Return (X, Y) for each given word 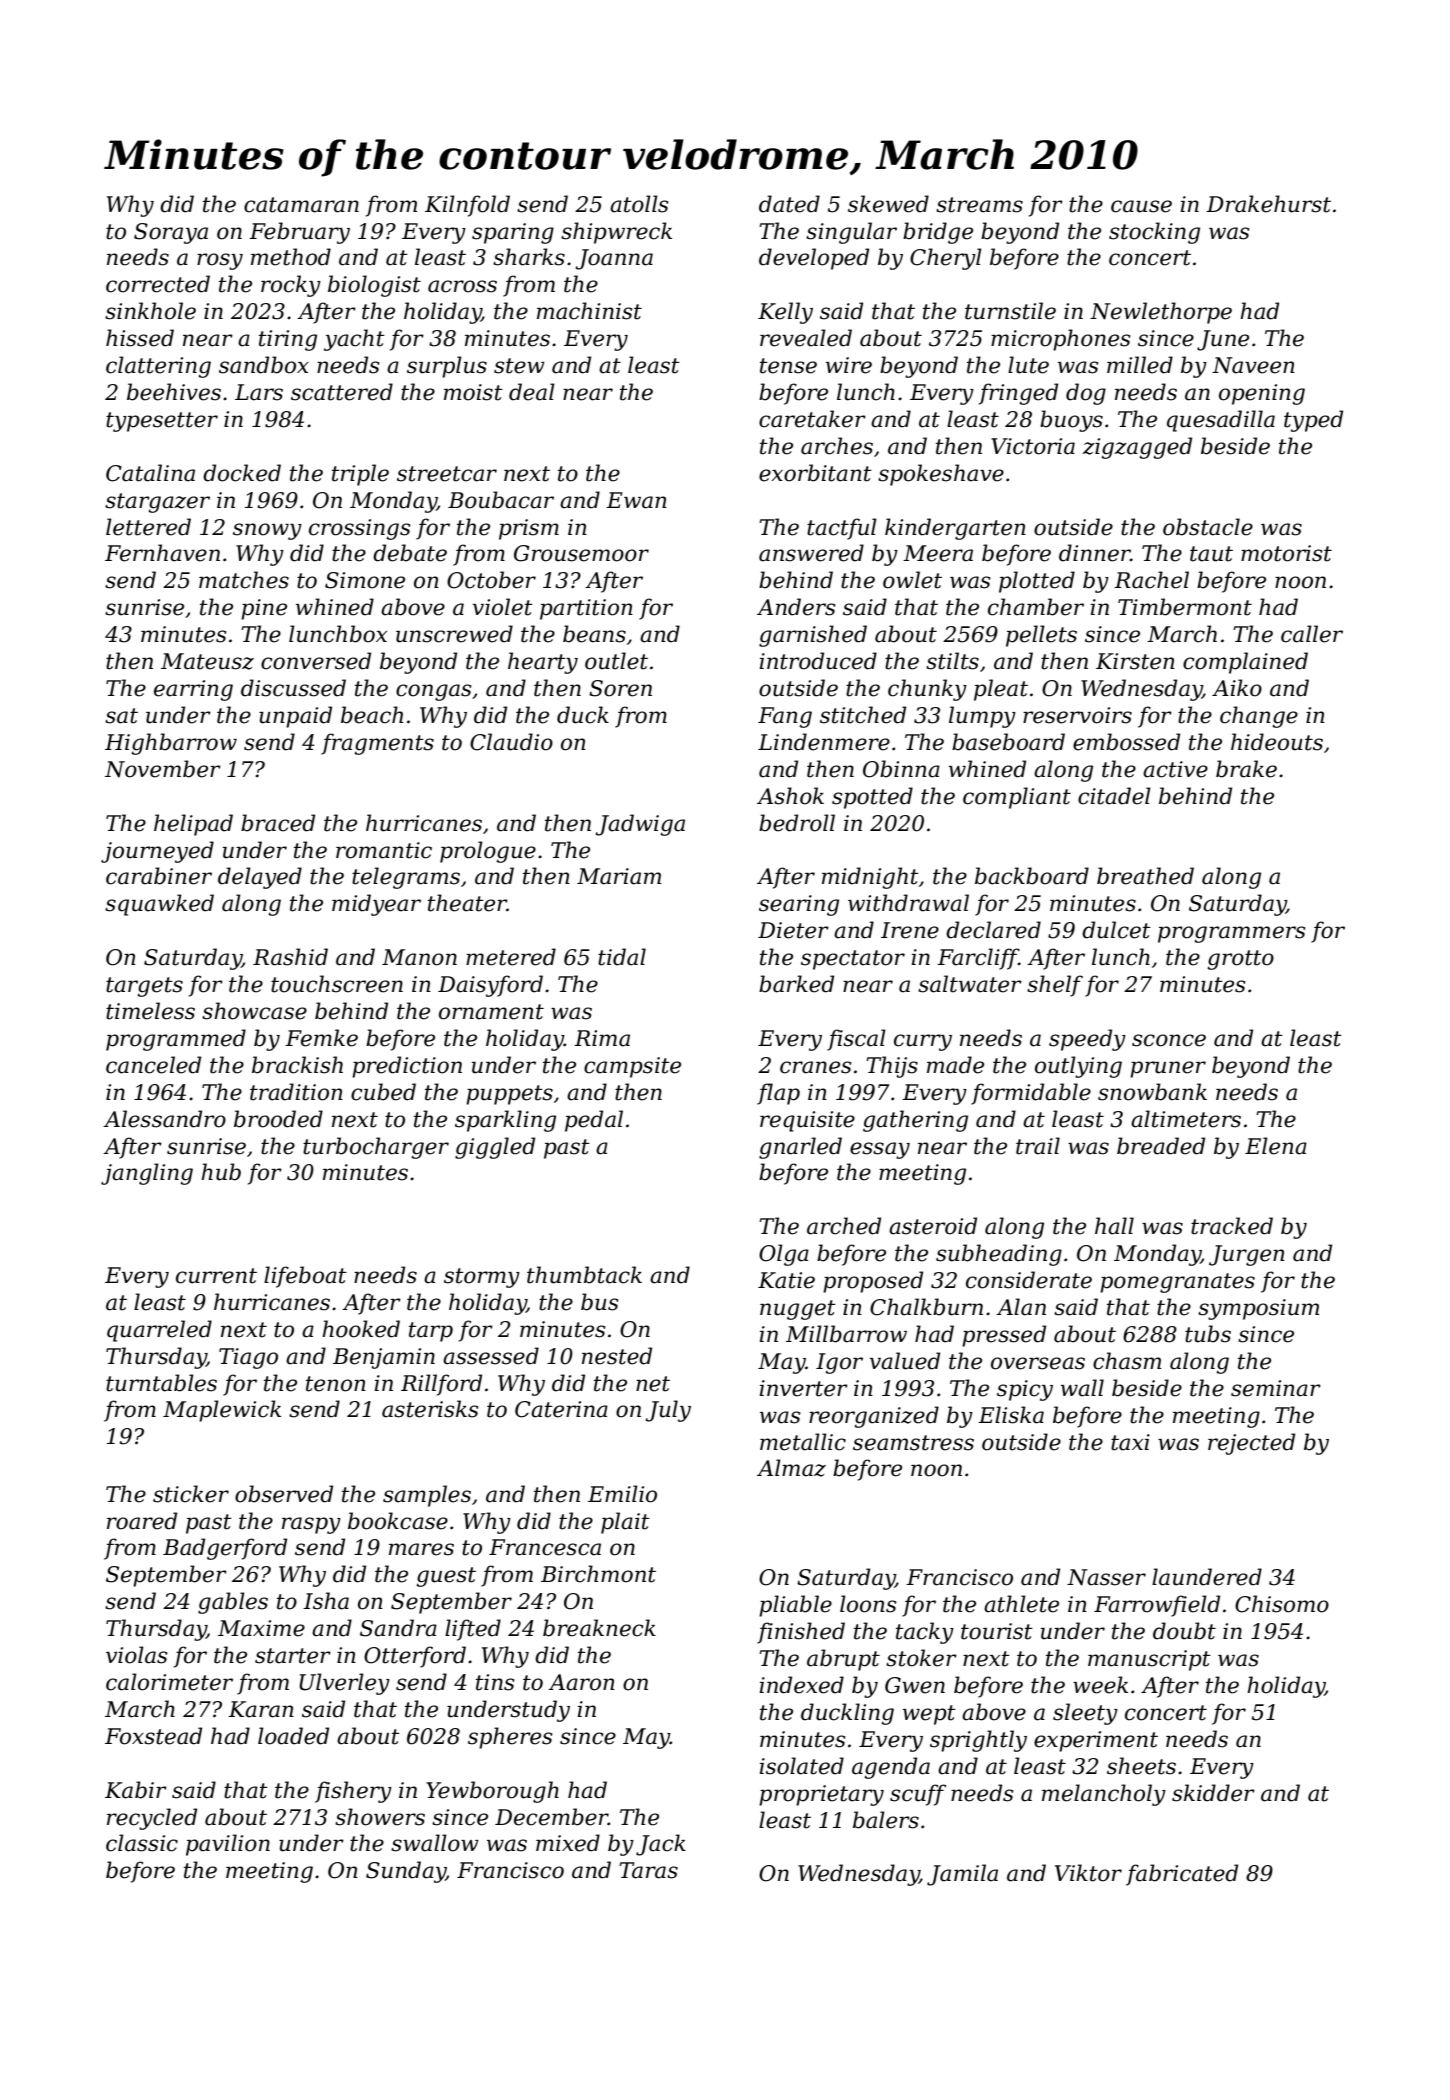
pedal (594, 1121)
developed (814, 259)
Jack (661, 1845)
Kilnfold (467, 206)
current (216, 1276)
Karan (261, 1709)
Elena (1276, 1146)
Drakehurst (1268, 204)
